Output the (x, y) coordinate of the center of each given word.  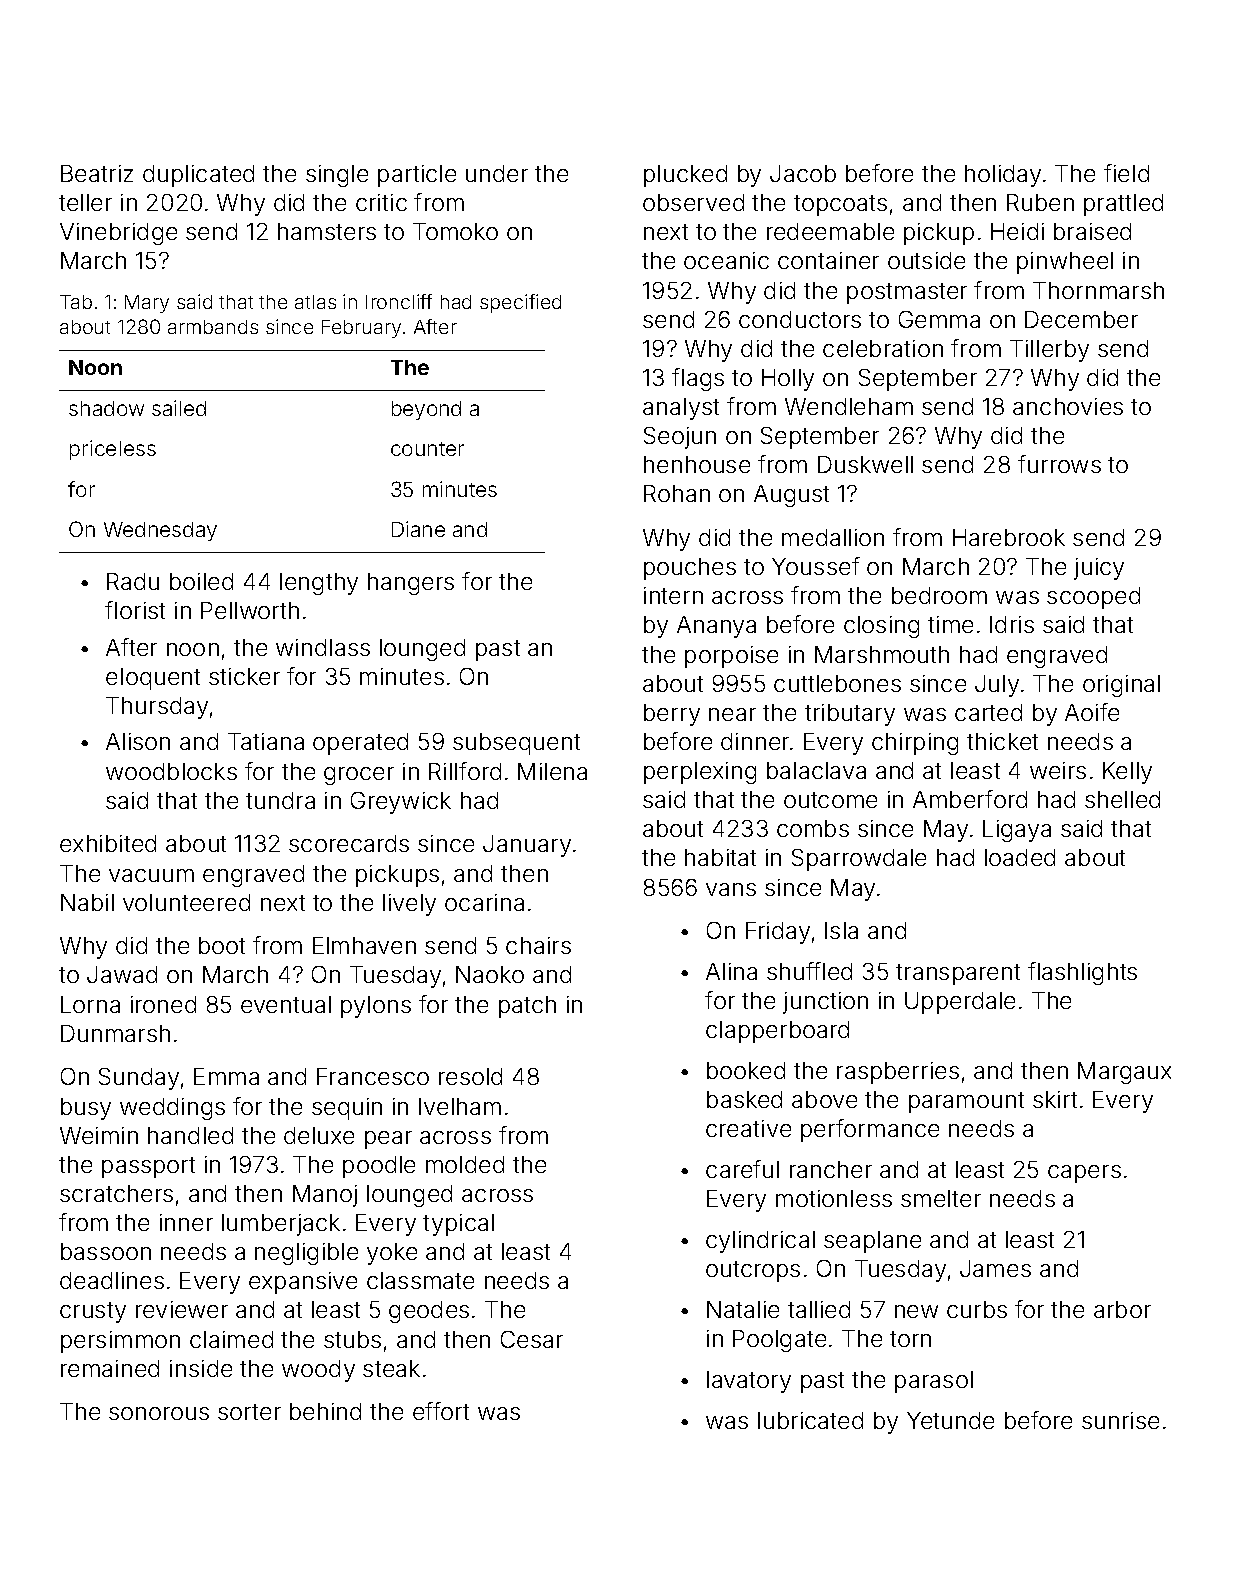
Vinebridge (118, 234)
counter (427, 449)
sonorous (159, 1413)
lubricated (810, 1420)
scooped (1093, 598)
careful (742, 1169)
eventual (286, 1004)
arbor (1122, 1309)
